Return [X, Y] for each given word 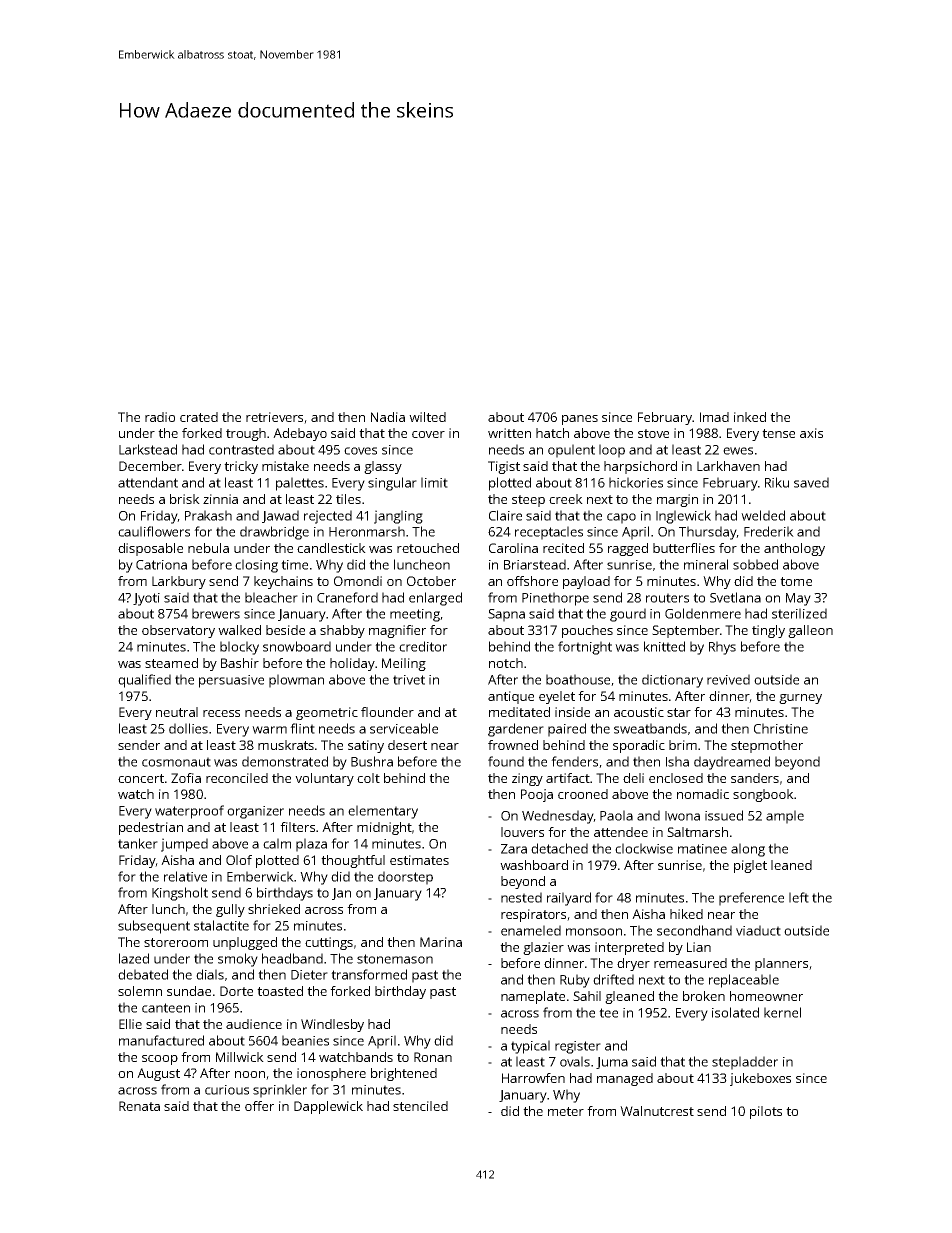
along [748, 850]
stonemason [395, 959]
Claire [505, 515]
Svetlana [735, 597]
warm [269, 730]
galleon [810, 631]
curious [227, 1090]
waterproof [189, 812]
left [799, 897]
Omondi [358, 581]
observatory [178, 631]
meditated [519, 712]
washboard [534, 865]
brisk [185, 499]
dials [210, 974]
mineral [706, 564]
